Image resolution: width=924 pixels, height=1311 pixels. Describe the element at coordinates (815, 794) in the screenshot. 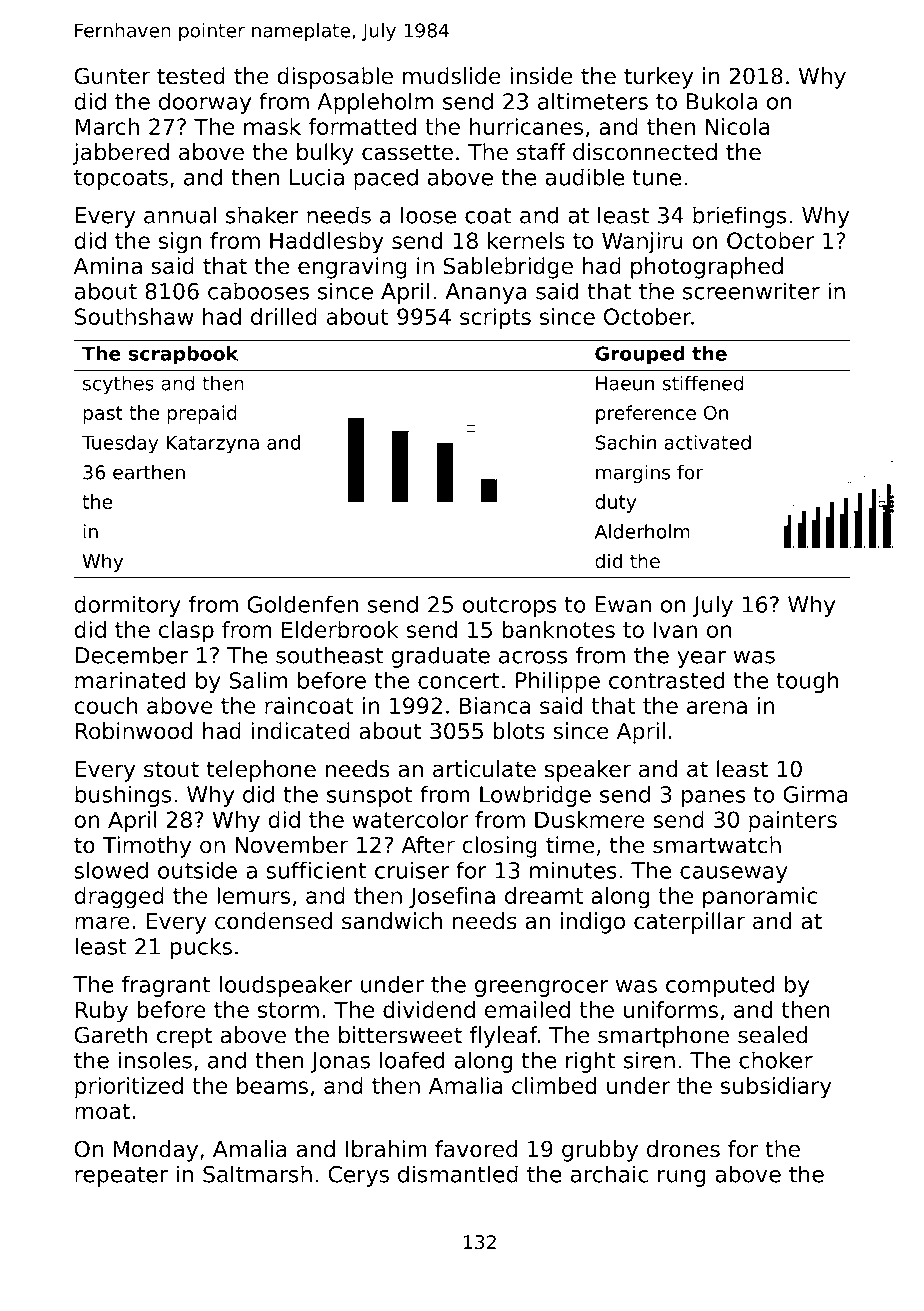

I see `Girma` at that location.
